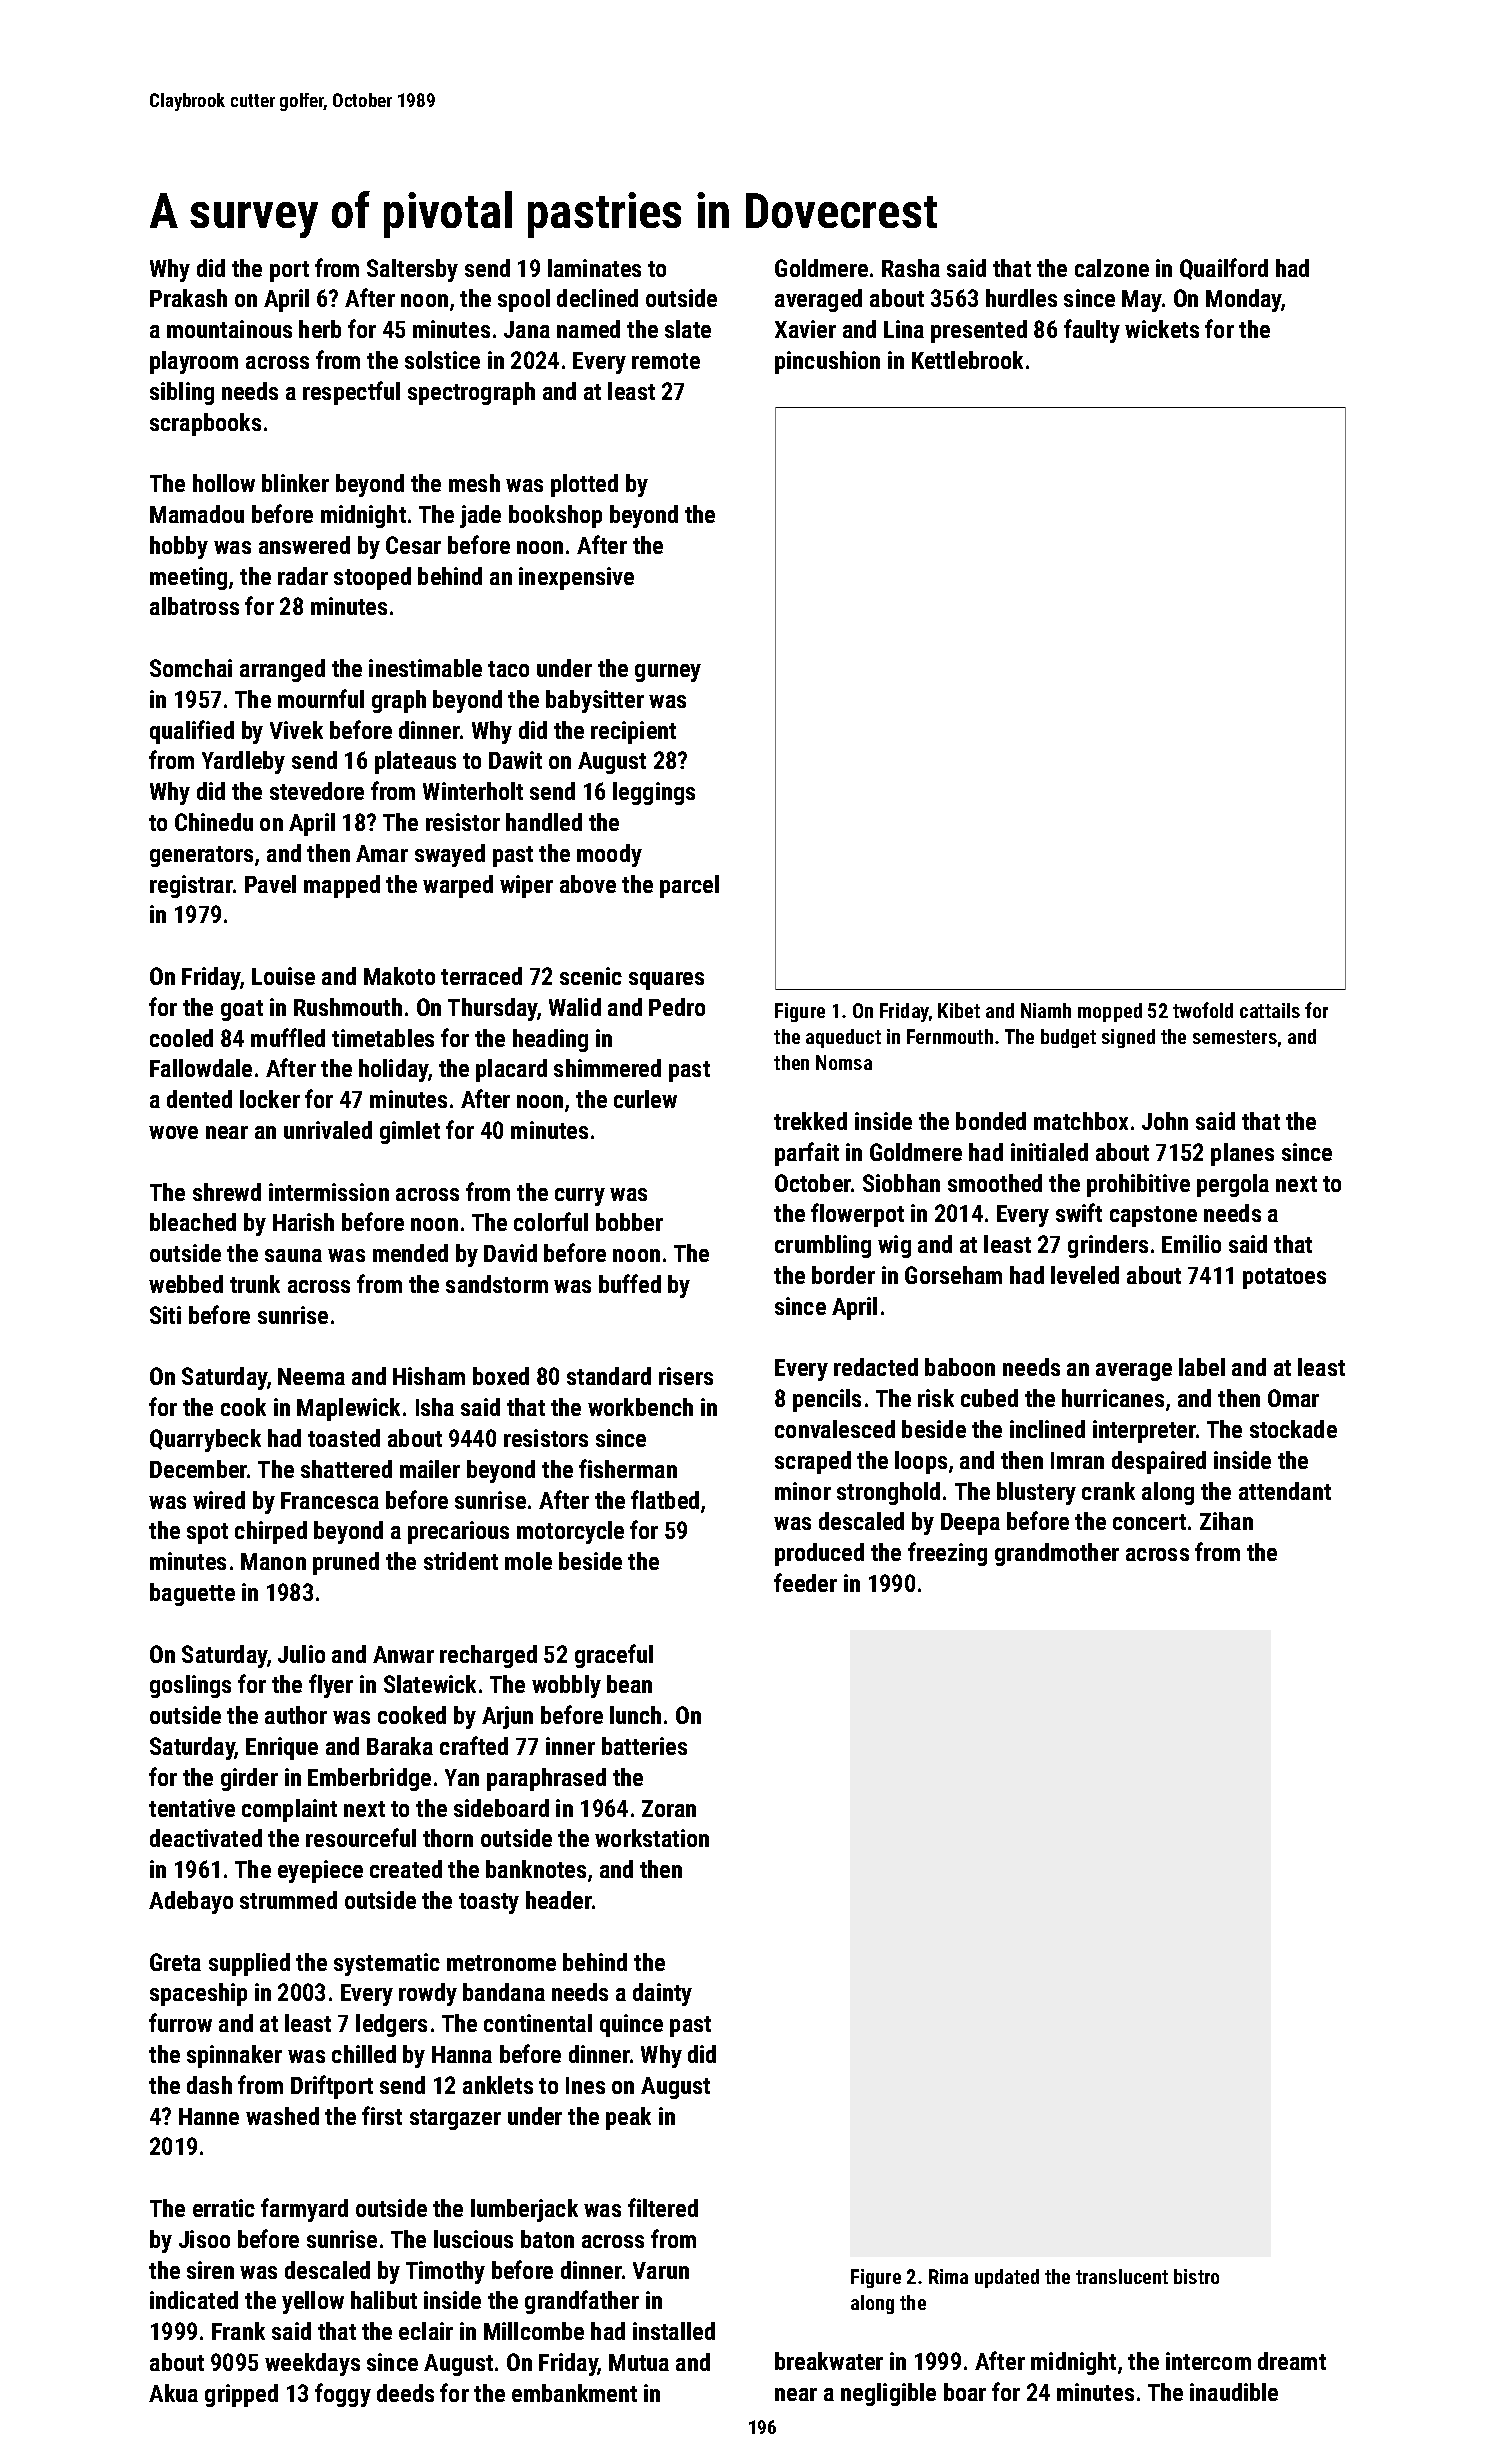 Image resolution: width=1496 pixels, height=2464 pixels. What do you see at coordinates (1196, 2276) in the document?
I see `bistro` at bounding box center [1196, 2276].
